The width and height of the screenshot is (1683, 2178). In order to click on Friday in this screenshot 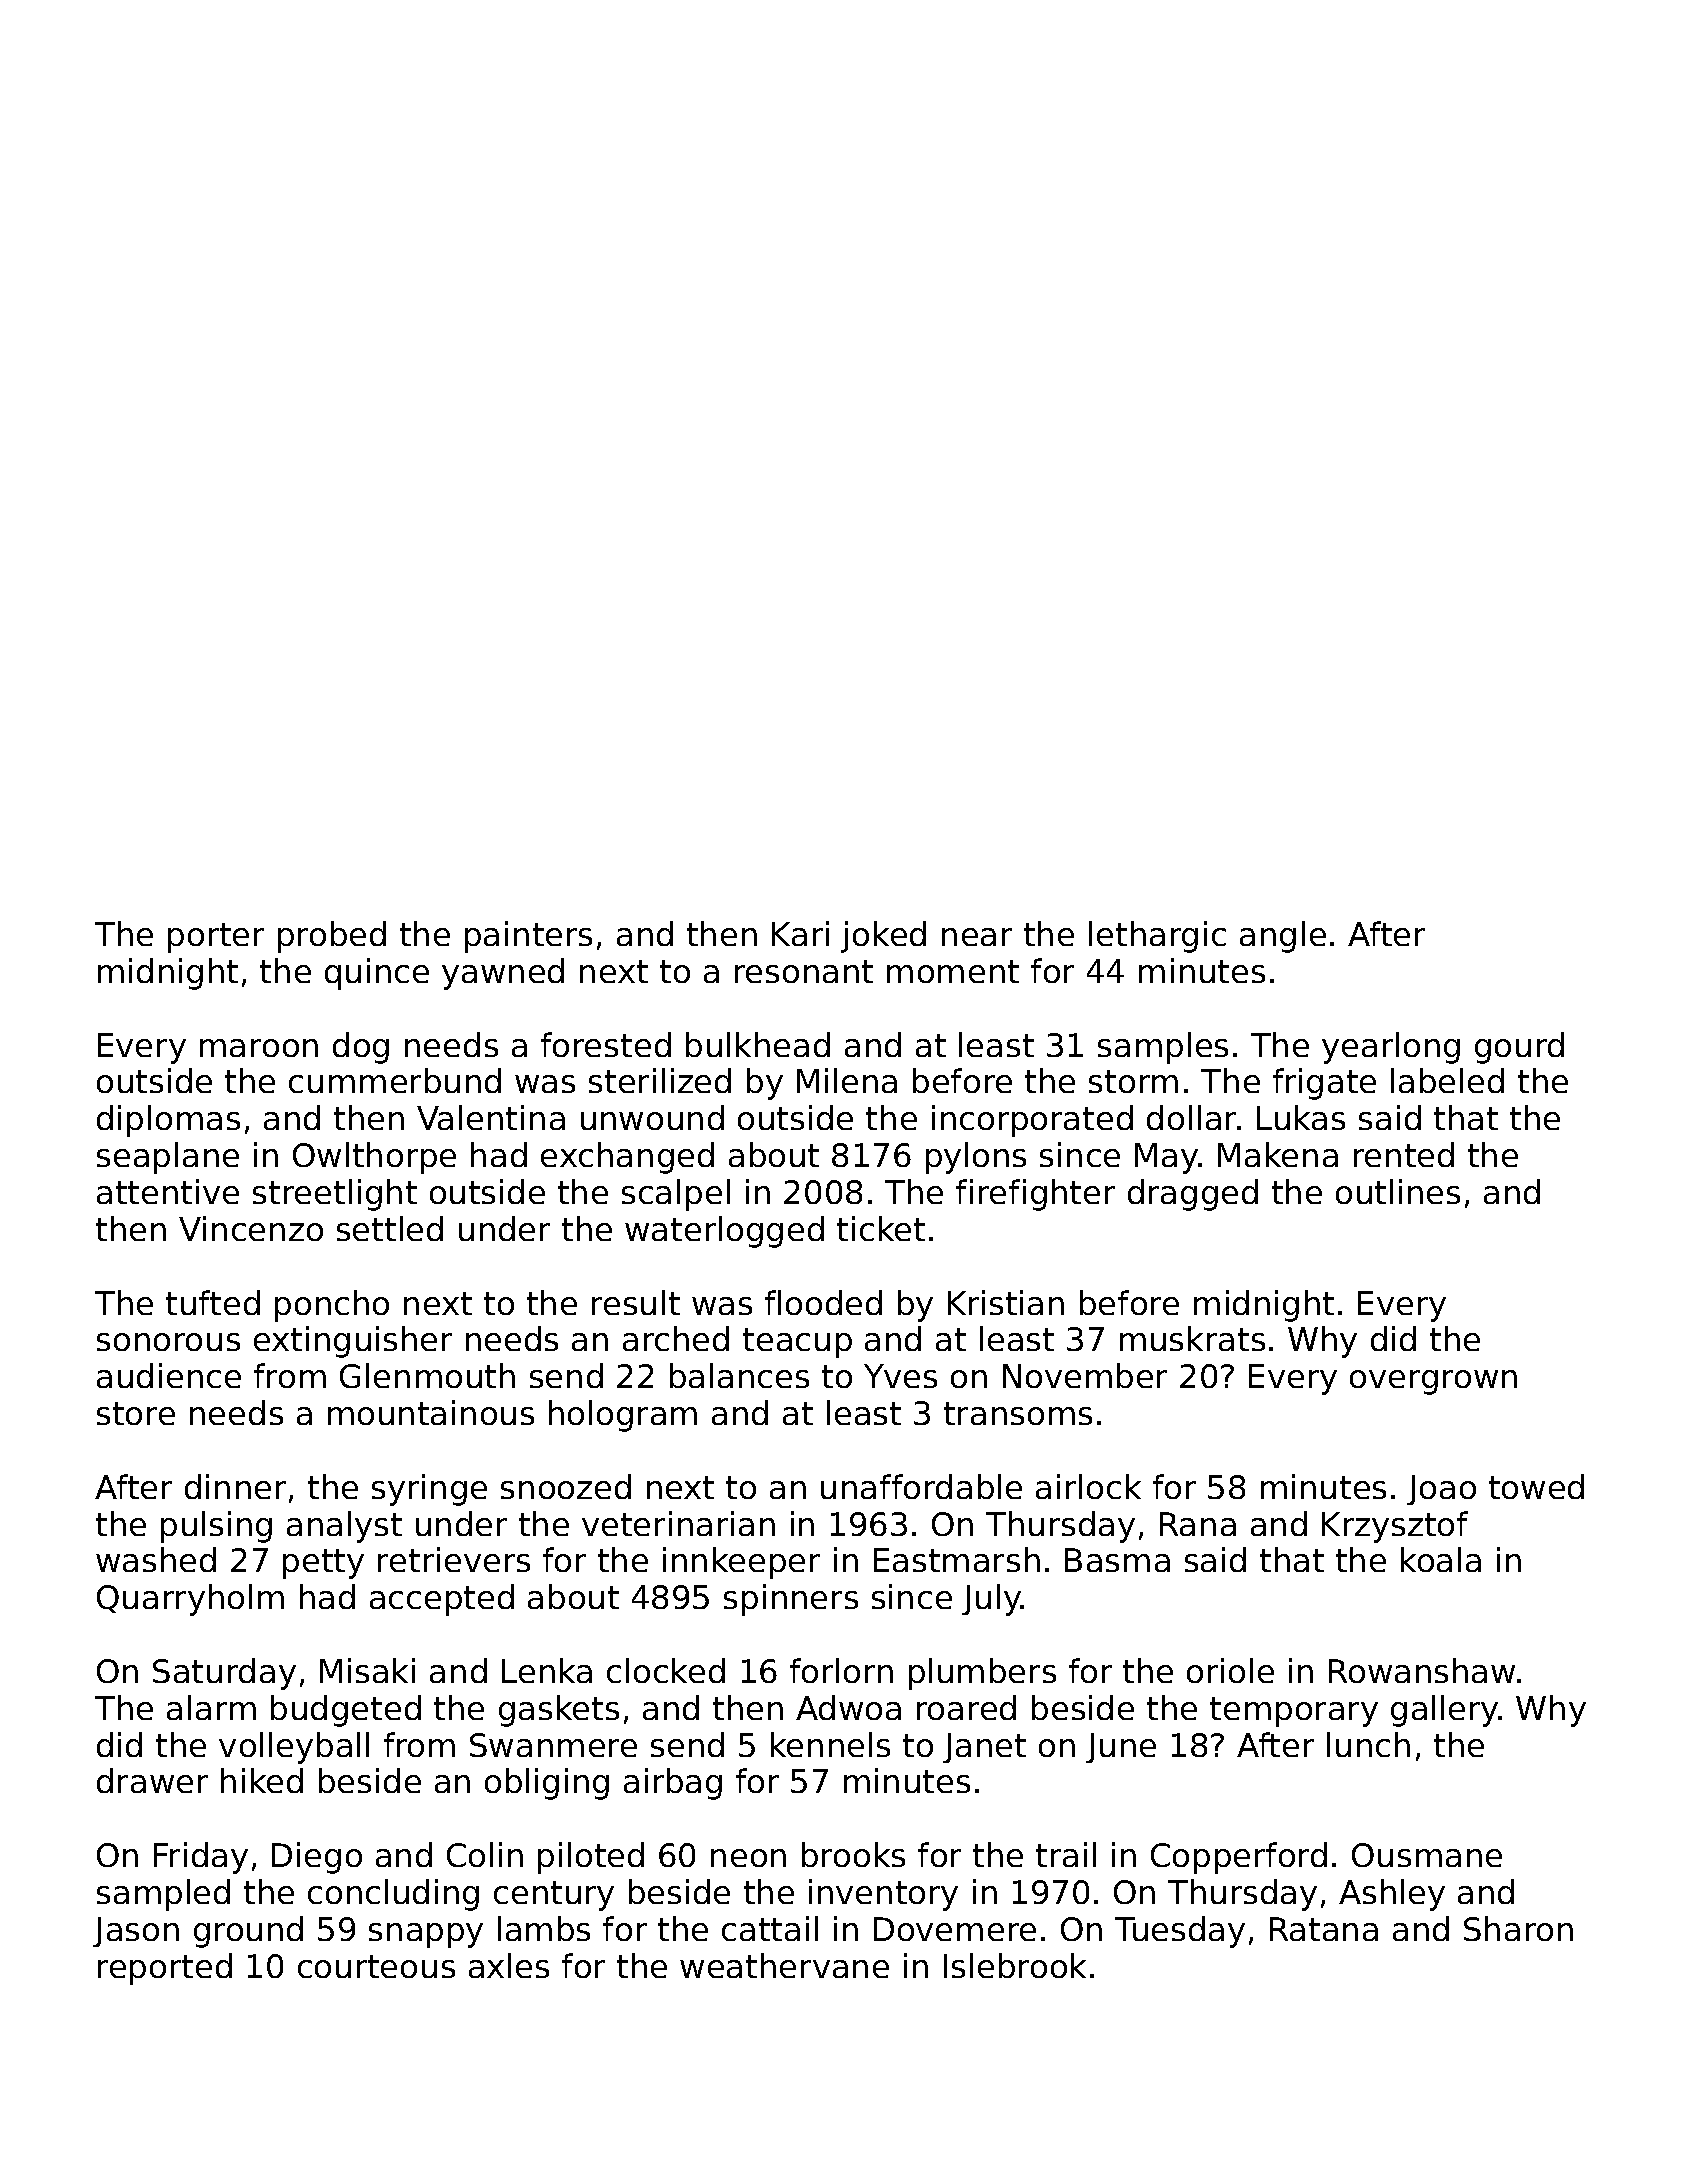, I will do `click(201, 1858)`.
